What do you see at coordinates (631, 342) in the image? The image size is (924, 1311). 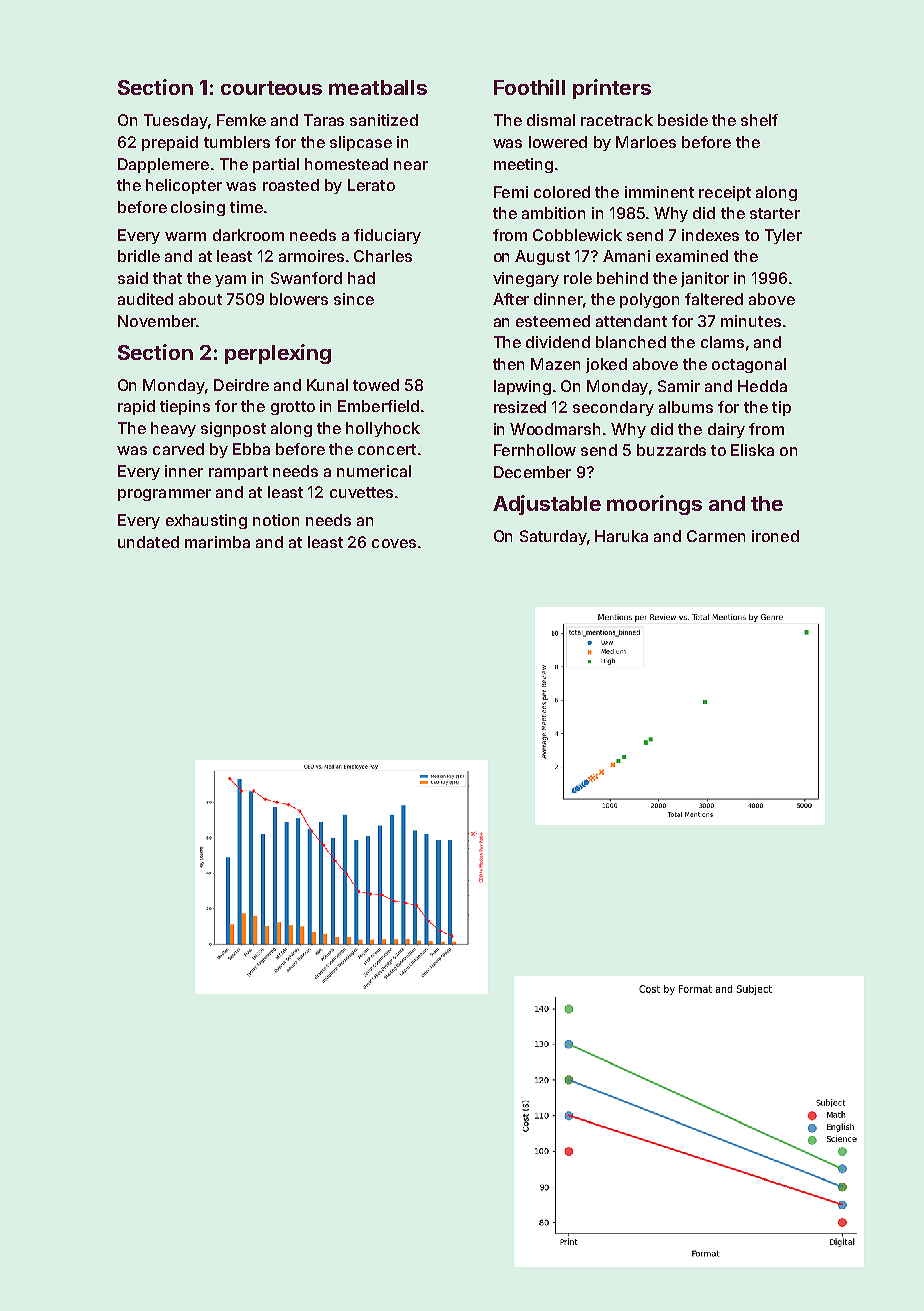 I see `blanched` at bounding box center [631, 342].
